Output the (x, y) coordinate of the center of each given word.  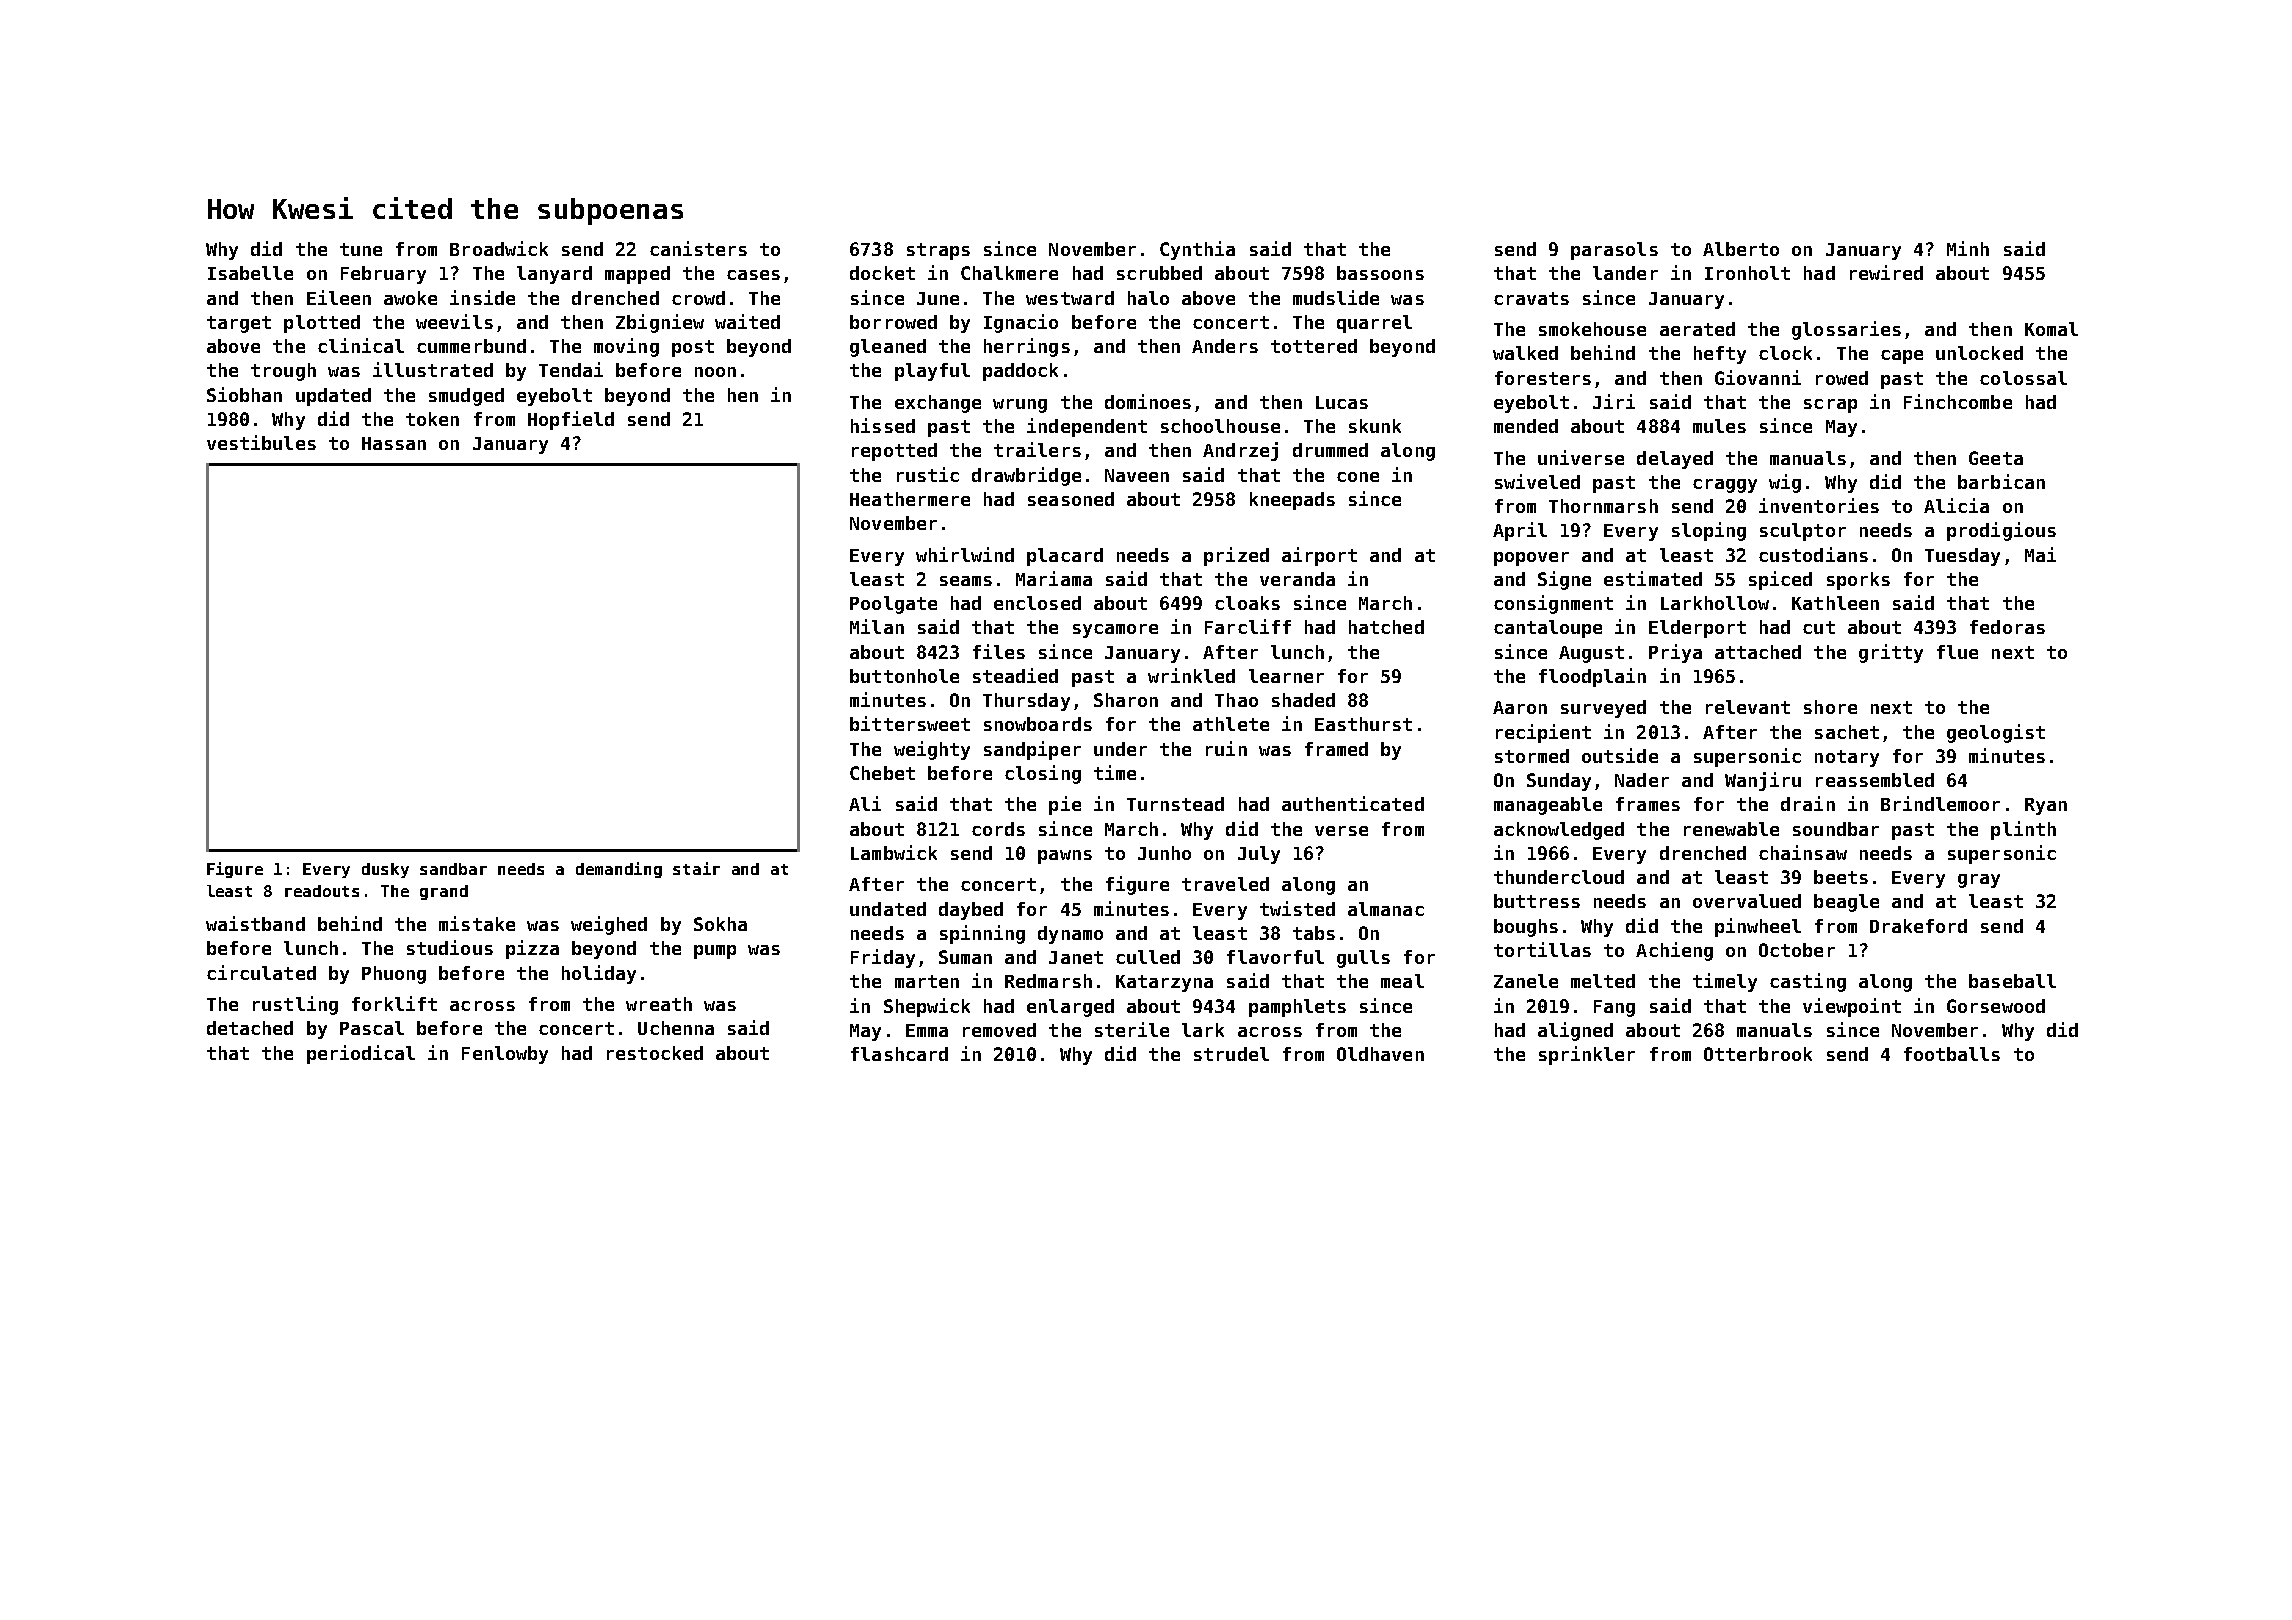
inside (482, 297)
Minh (1968, 248)
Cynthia (1197, 250)
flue (1957, 652)
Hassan (394, 443)
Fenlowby (505, 1055)
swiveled (1537, 481)
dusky (385, 870)
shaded (1303, 700)
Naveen (1137, 475)
